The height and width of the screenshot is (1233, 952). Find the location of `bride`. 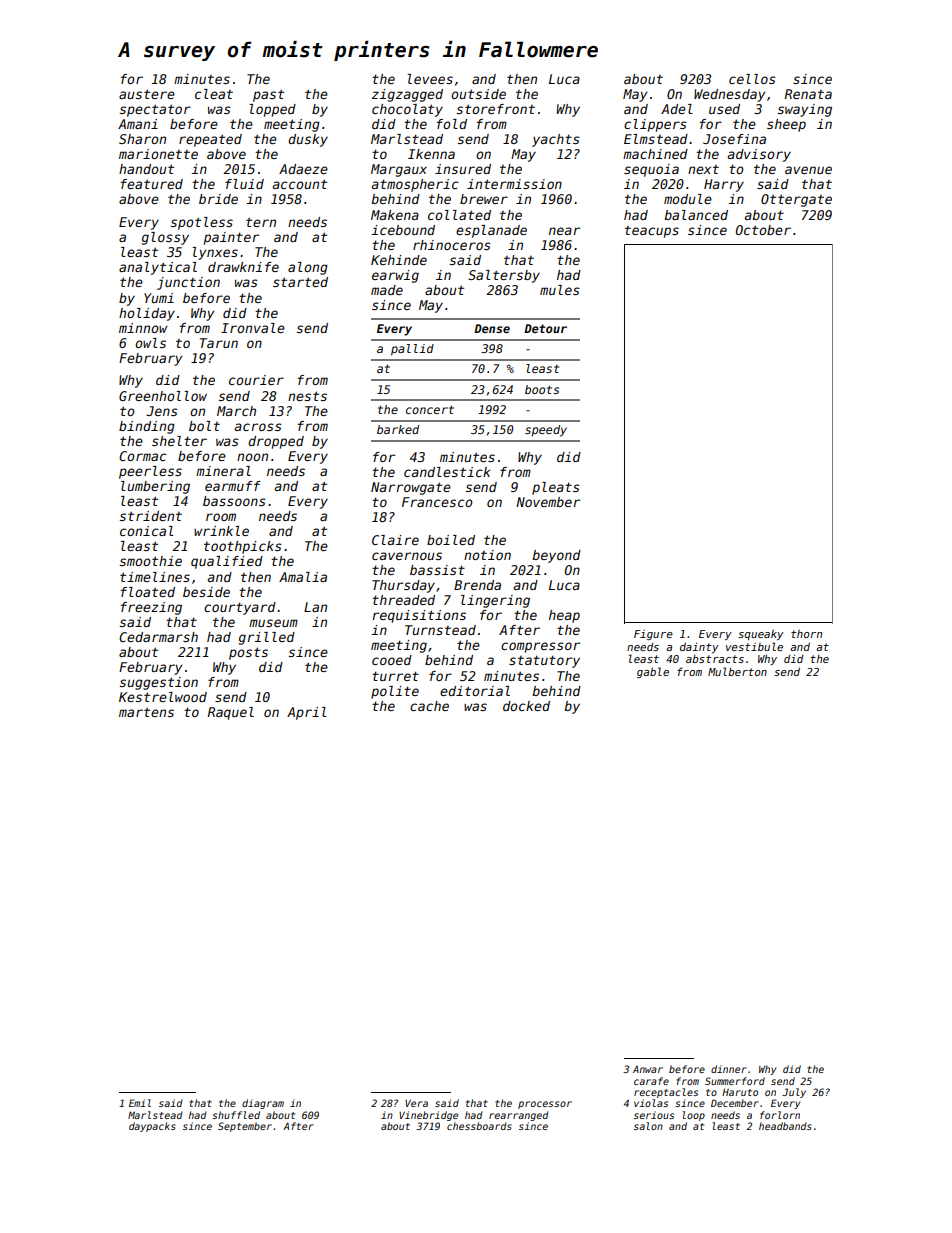

bride is located at coordinates (218, 199).
